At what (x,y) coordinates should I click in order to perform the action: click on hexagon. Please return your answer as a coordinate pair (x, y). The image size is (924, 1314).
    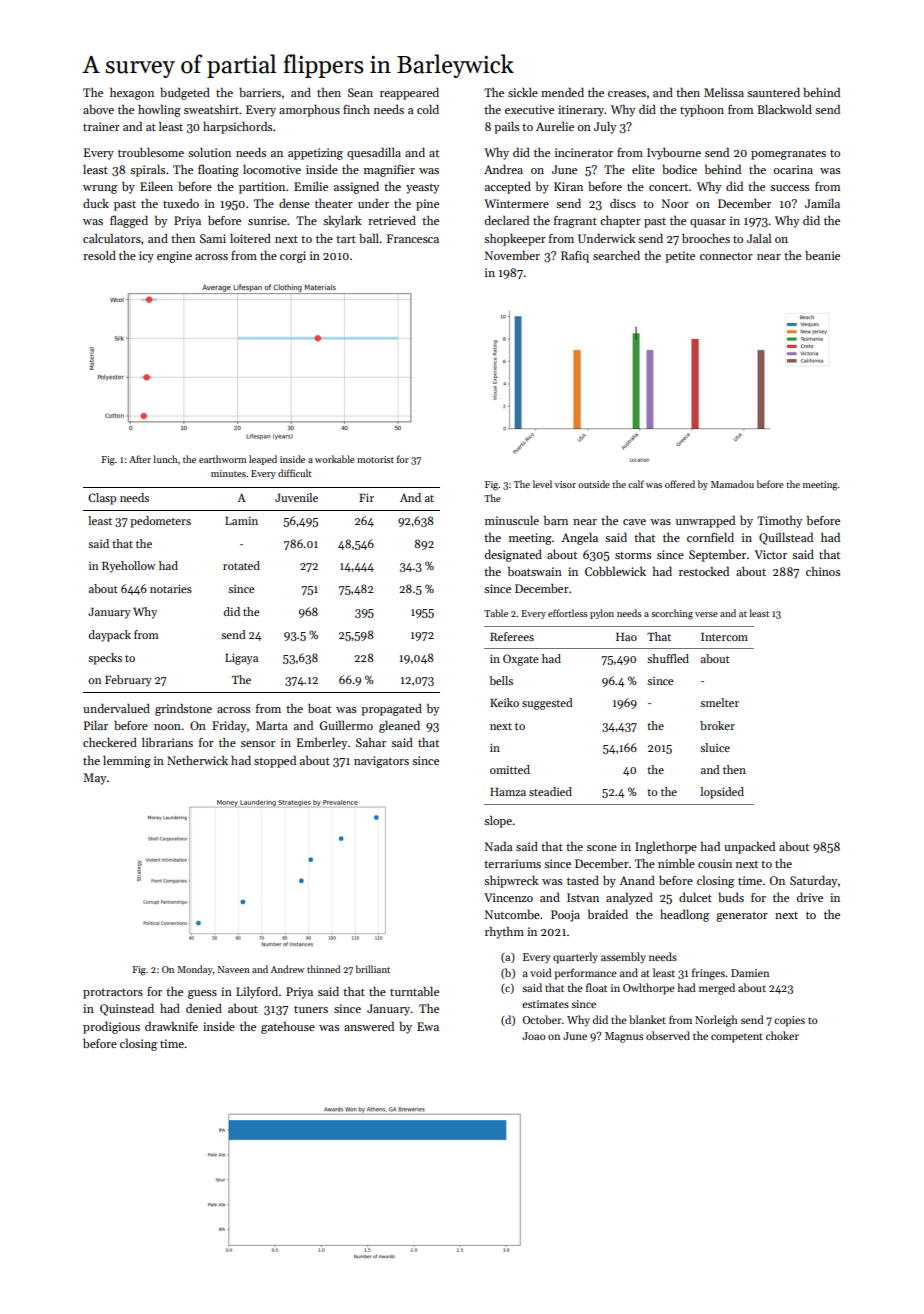
    Looking at the image, I should click on (132, 93).
